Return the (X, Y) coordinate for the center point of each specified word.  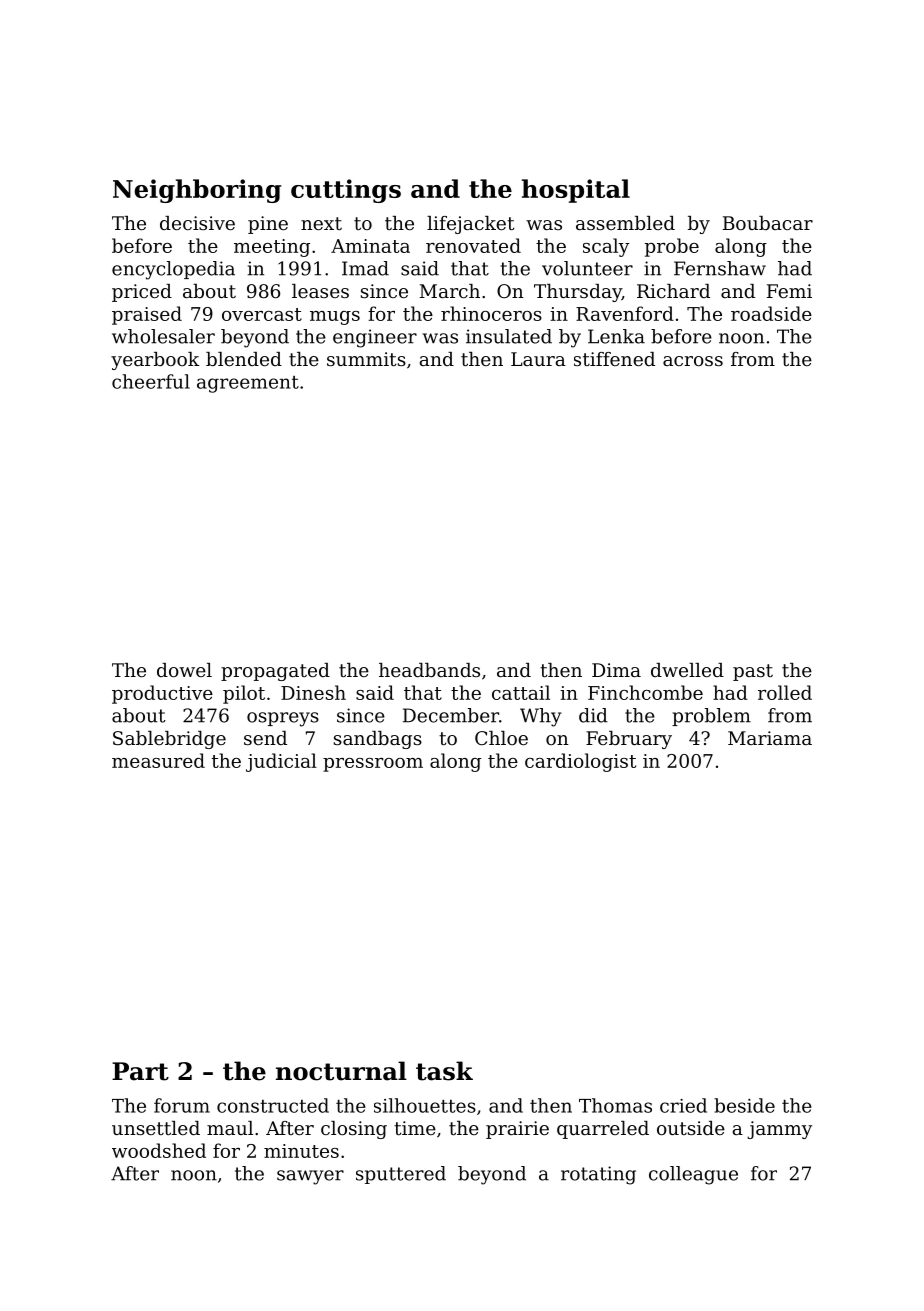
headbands (429, 670)
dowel (184, 670)
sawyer (310, 1177)
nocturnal (341, 1071)
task (444, 1071)
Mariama (770, 738)
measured (158, 760)
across (693, 361)
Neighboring (197, 191)
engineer (375, 338)
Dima (616, 670)
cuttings (346, 191)
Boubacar (768, 223)
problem (711, 717)
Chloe (501, 738)
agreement (248, 384)
